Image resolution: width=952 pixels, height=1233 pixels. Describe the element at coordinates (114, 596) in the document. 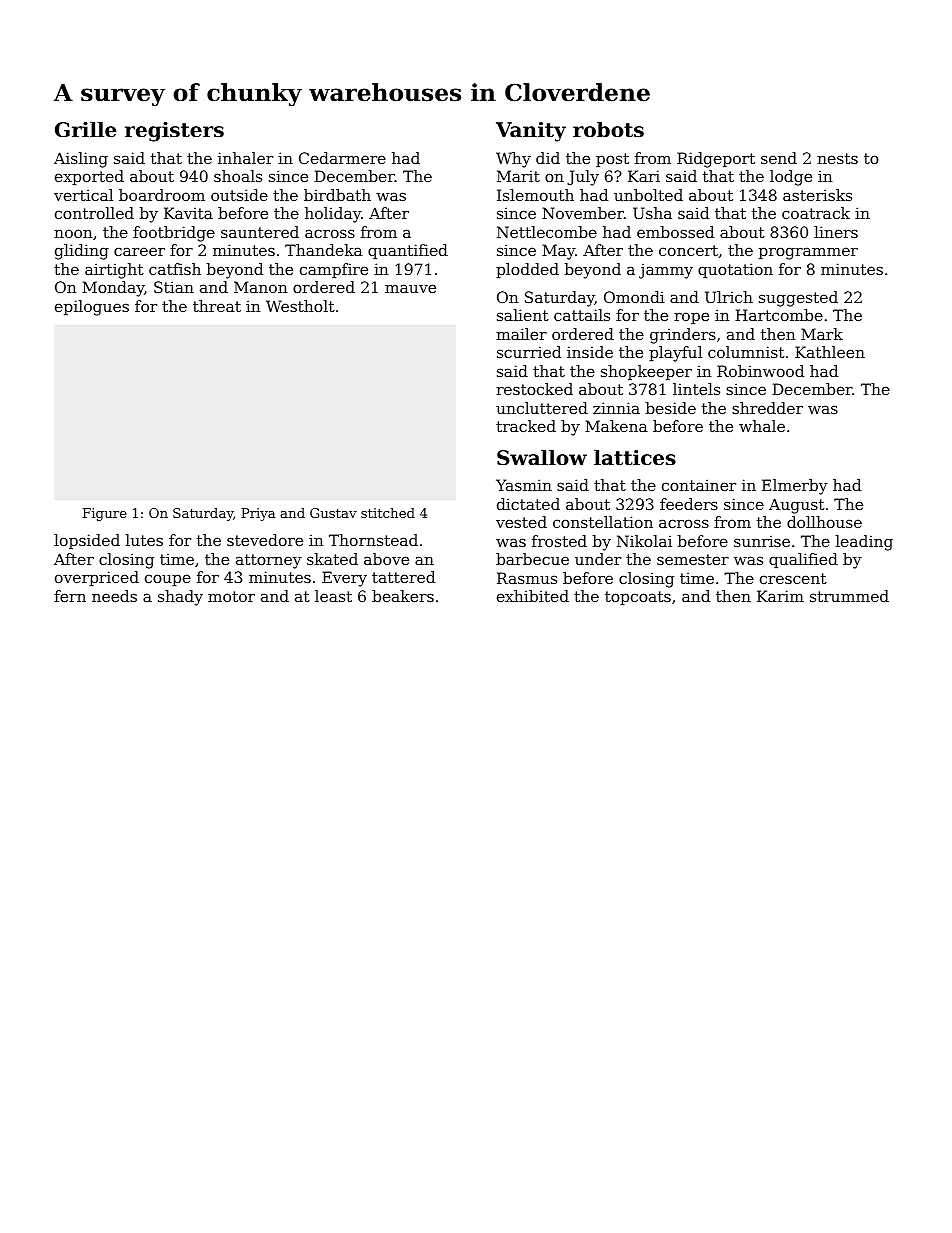

I see `needs` at that location.
